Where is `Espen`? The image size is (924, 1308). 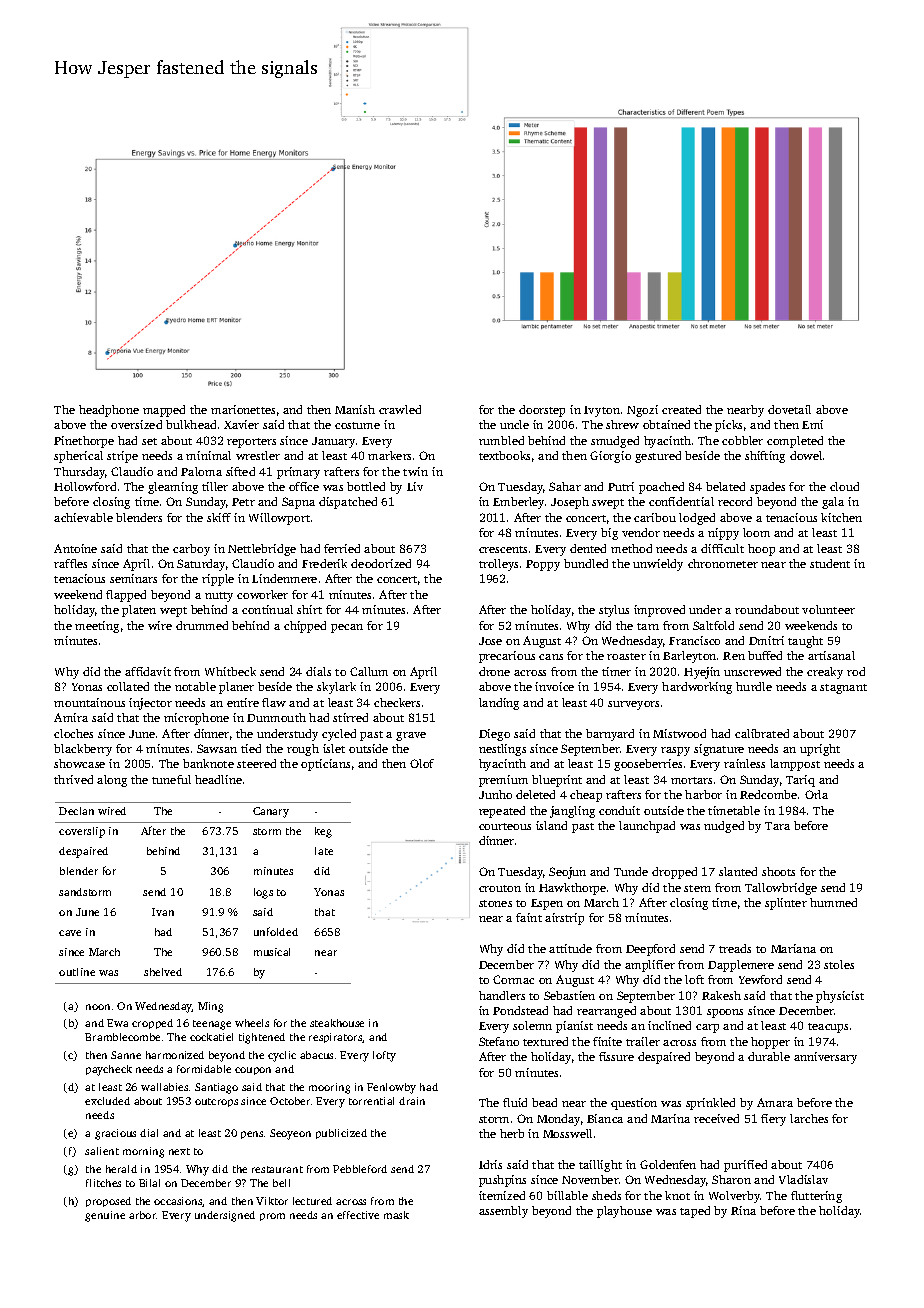
Espen is located at coordinates (547, 904).
